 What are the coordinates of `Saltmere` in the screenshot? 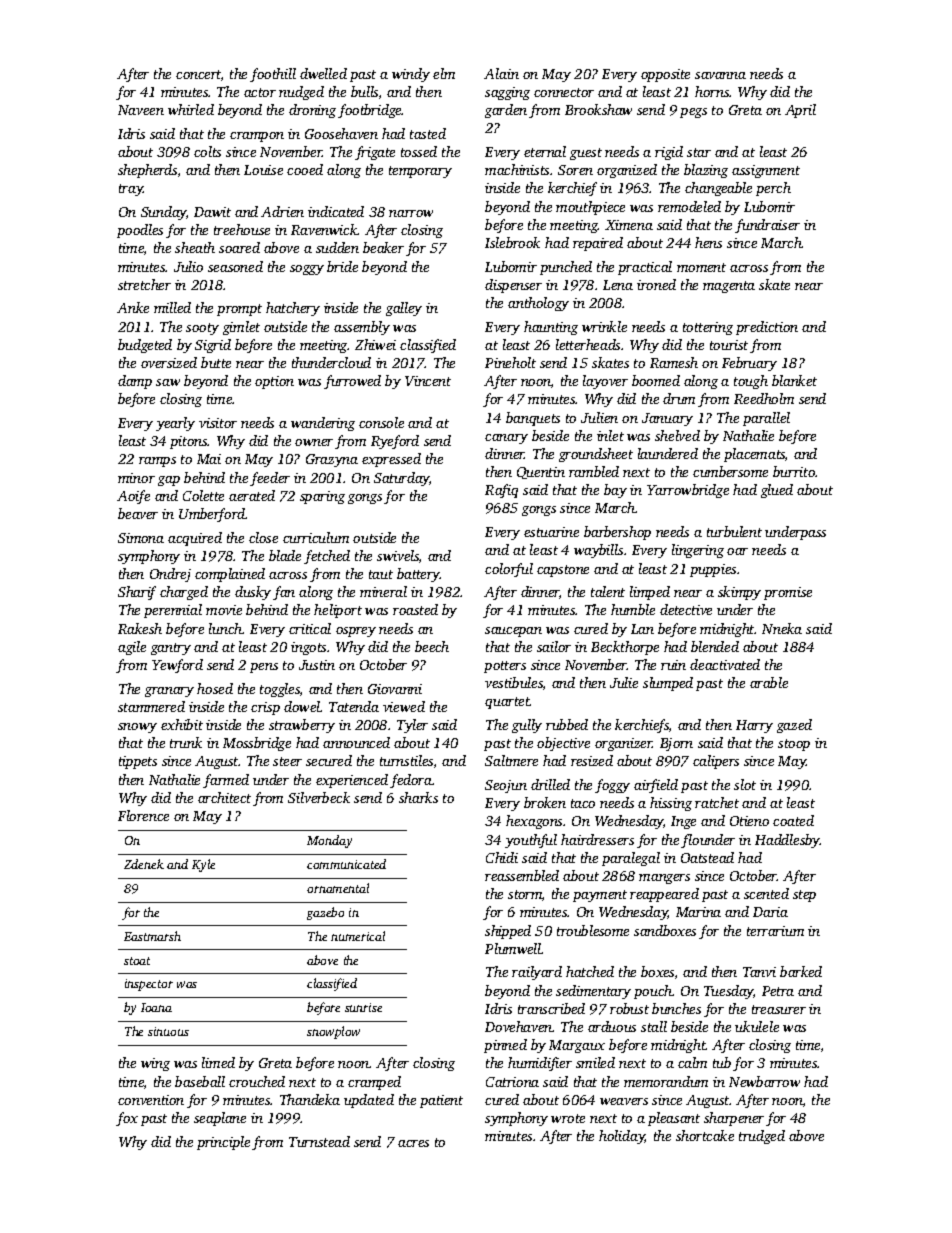 It's located at (511, 760).
